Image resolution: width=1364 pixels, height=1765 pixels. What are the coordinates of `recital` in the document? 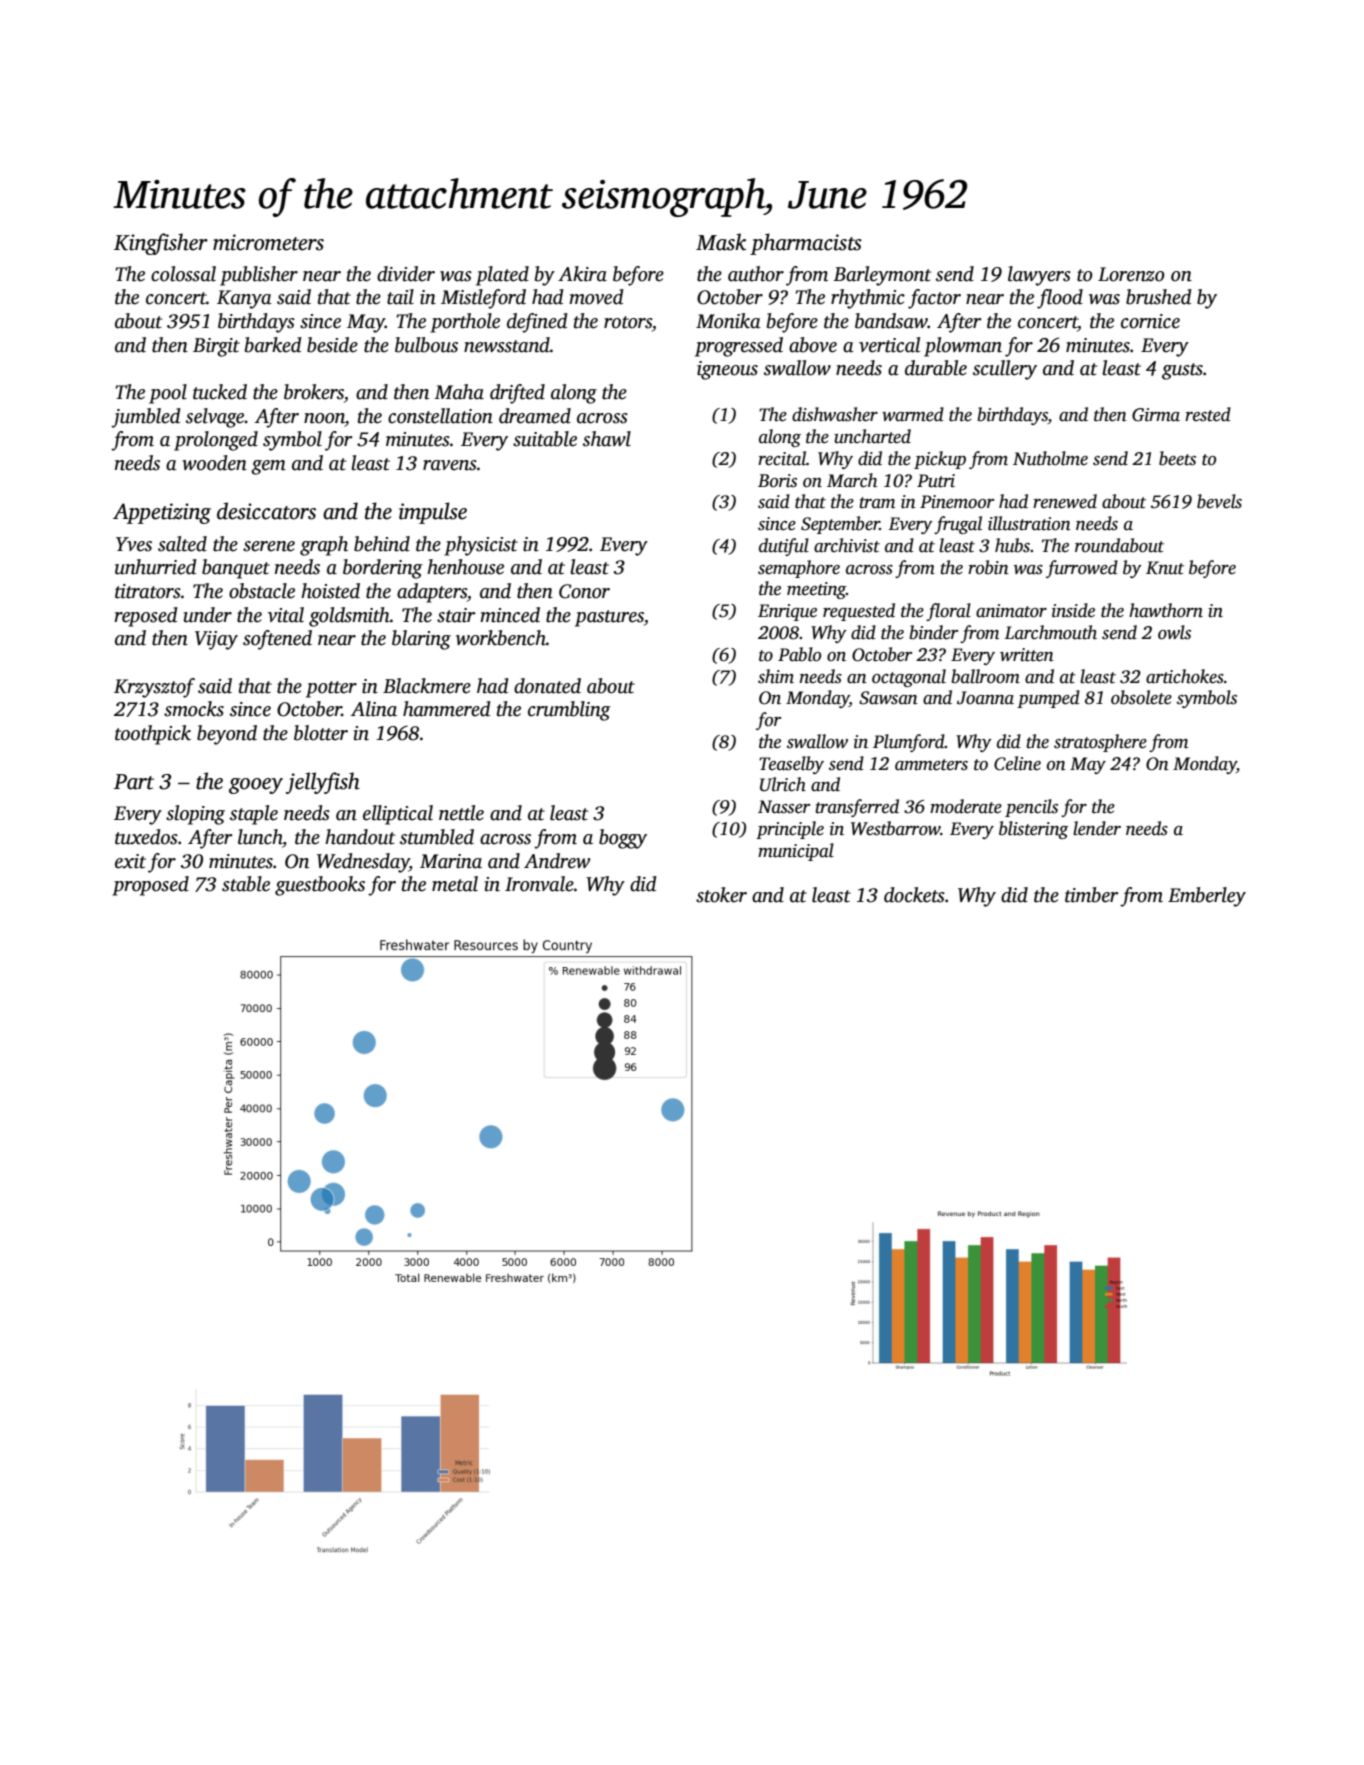 It's located at (782, 458).
